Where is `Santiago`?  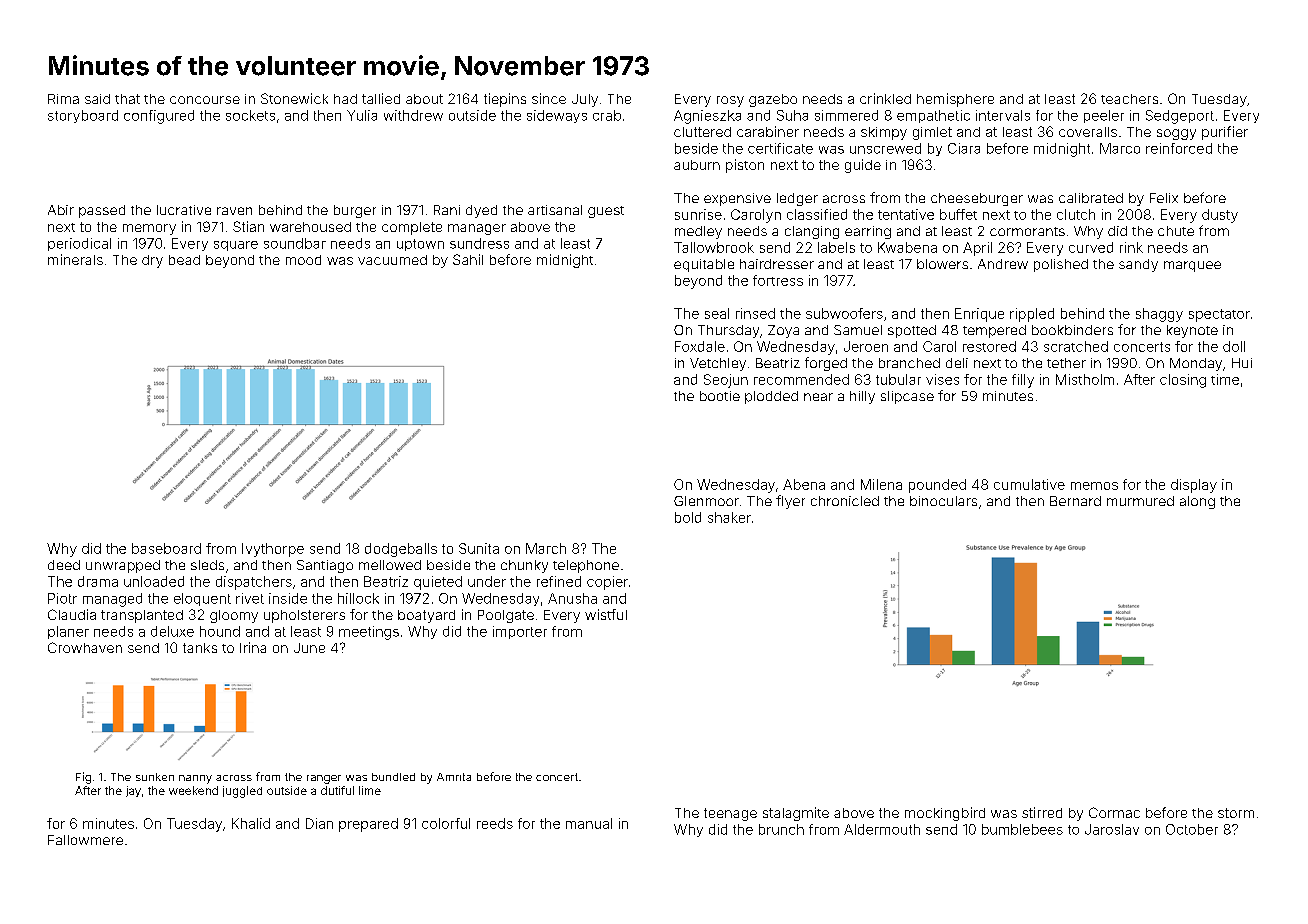 Santiago is located at coordinates (325, 566).
